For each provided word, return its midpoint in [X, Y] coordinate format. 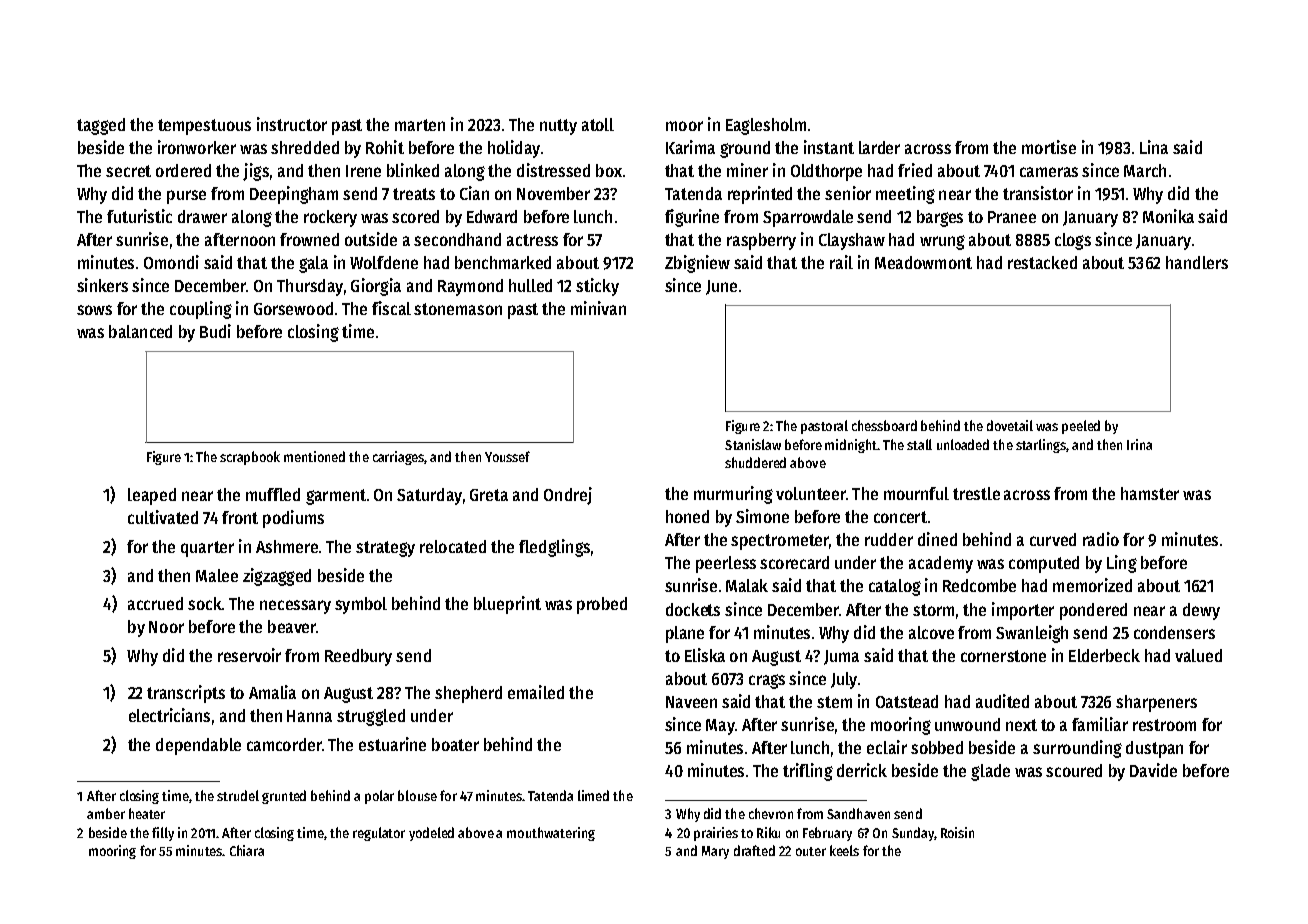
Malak [747, 585]
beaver [292, 626]
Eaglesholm [766, 126]
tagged [101, 126]
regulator [379, 834]
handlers [1197, 262]
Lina [1154, 147]
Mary [715, 852]
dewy [1201, 611]
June [721, 287]
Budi [215, 331]
